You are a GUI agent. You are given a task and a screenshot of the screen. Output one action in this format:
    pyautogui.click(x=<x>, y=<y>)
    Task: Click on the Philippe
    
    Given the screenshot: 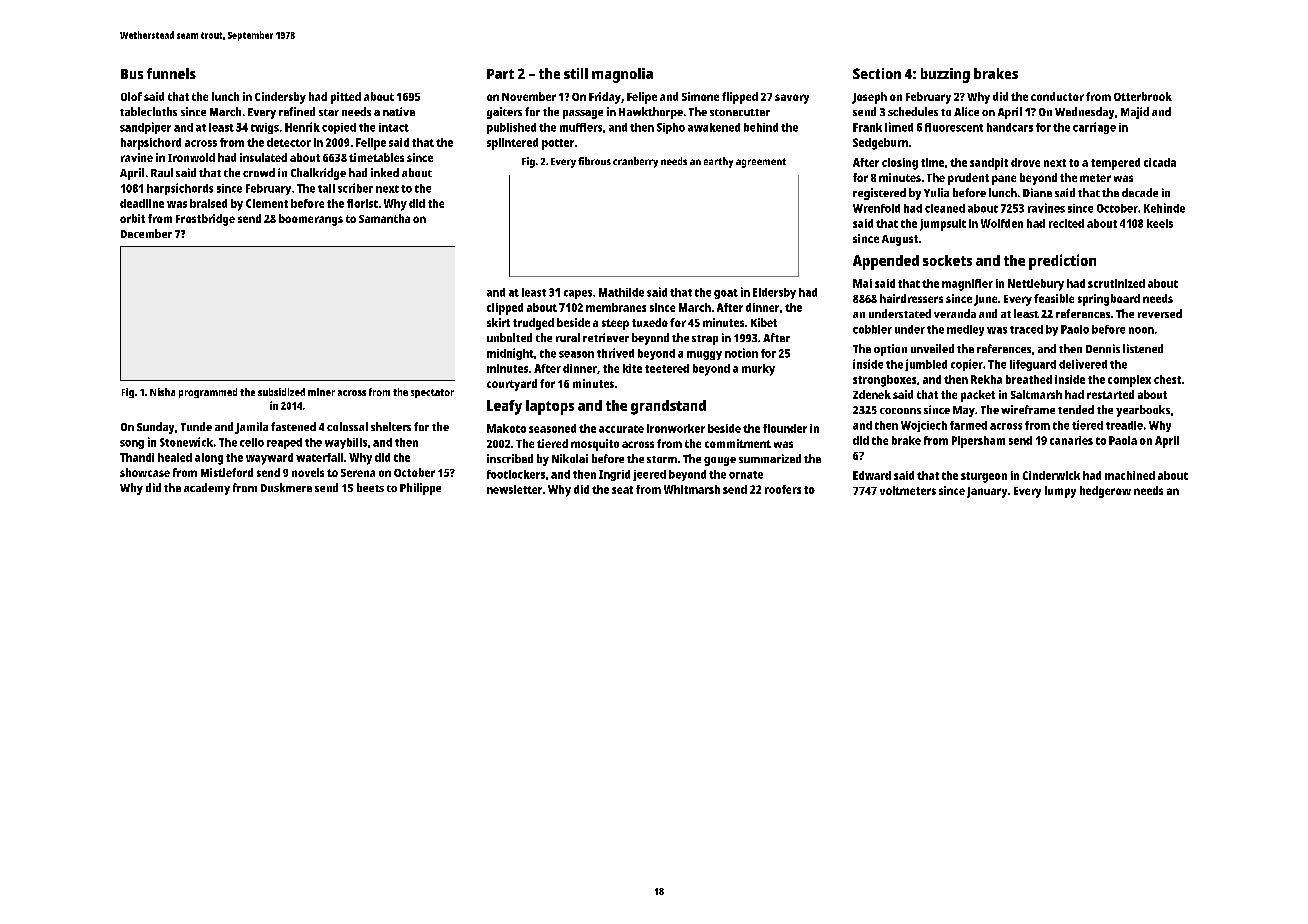 What is the action you would take?
    pyautogui.click(x=420, y=489)
